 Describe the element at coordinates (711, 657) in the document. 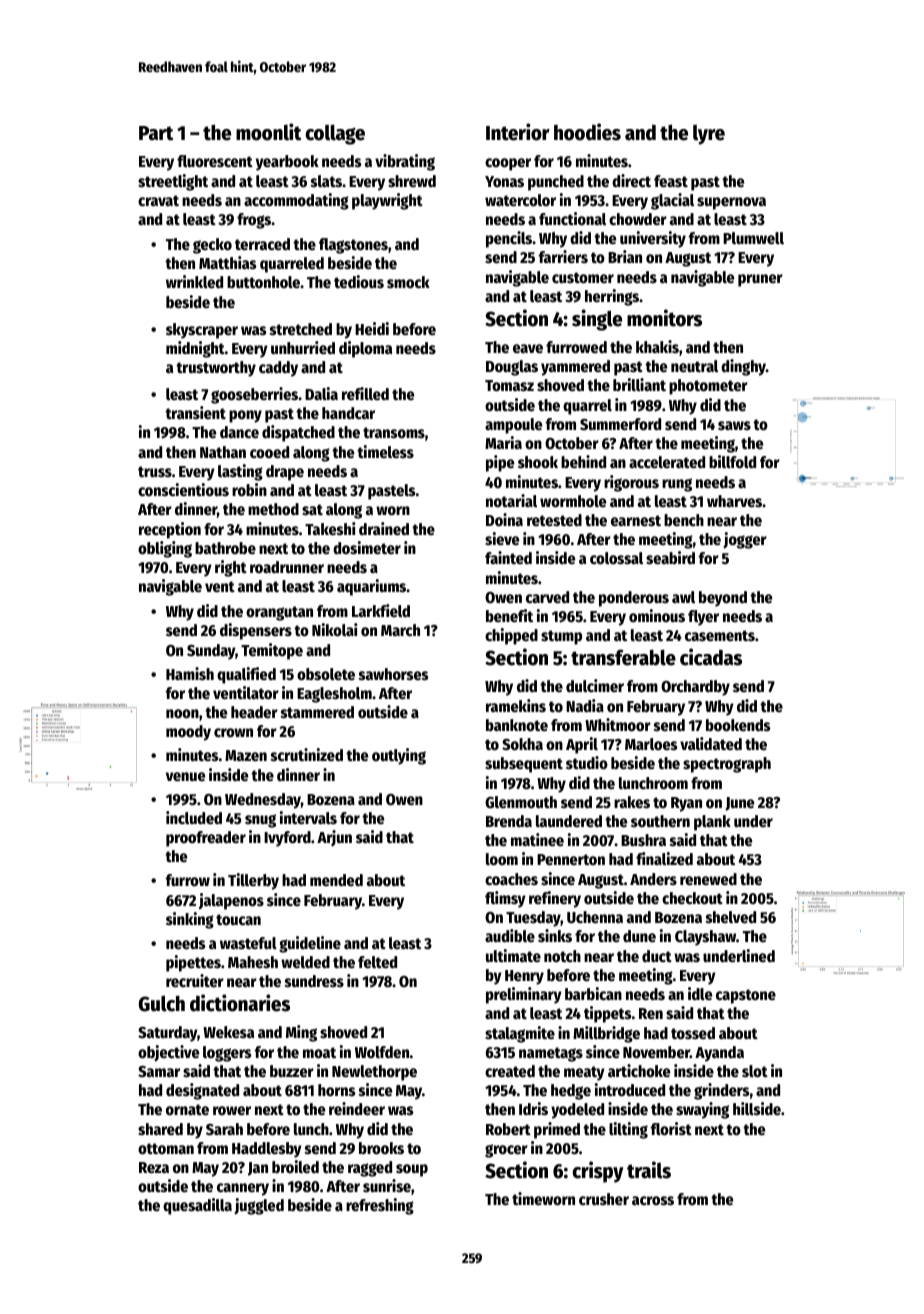

I see `cicadas` at that location.
